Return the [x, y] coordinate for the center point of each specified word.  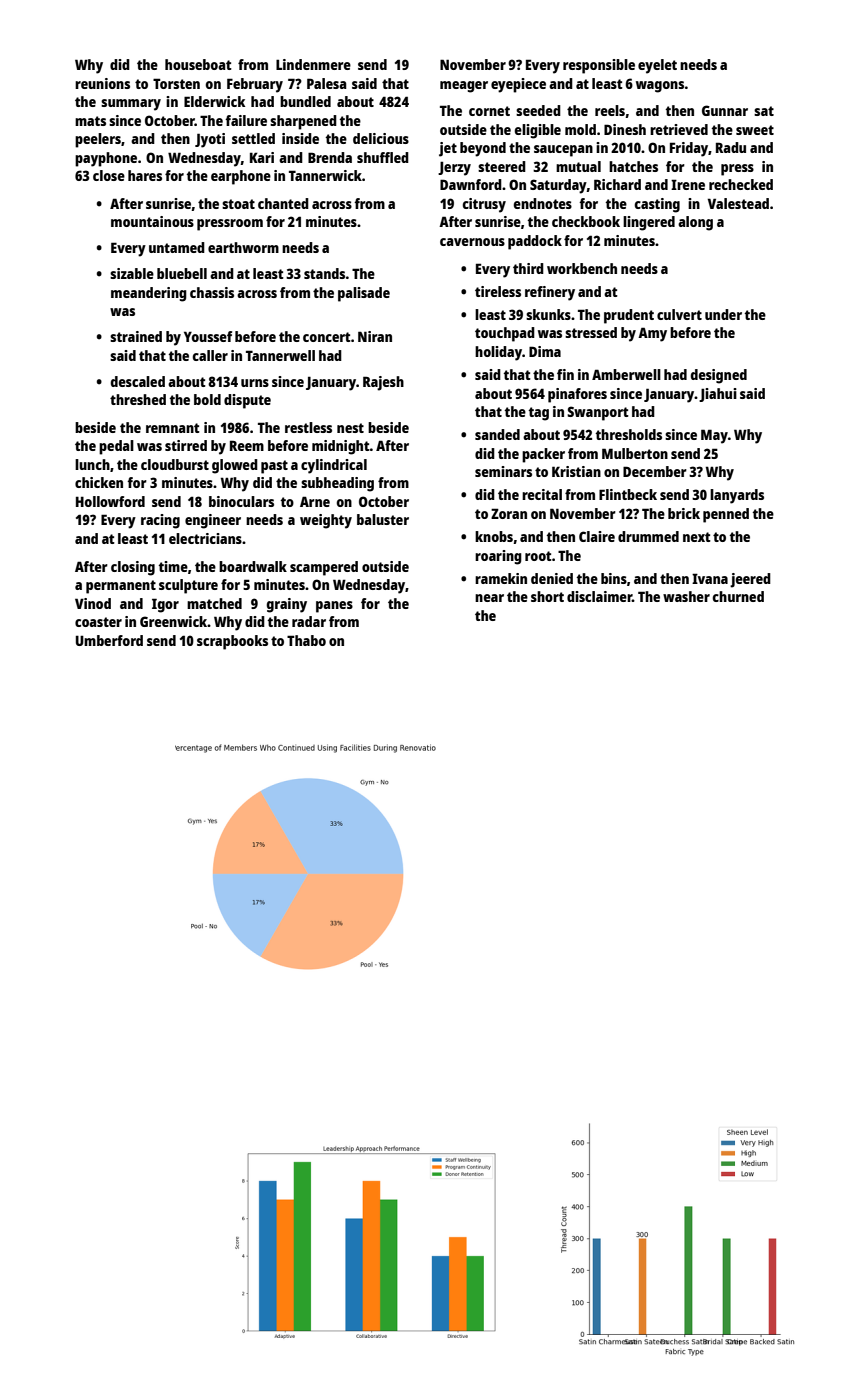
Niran [375, 336]
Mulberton [635, 453]
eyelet [657, 66]
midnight [341, 447]
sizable [132, 273]
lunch [92, 464]
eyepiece [518, 85]
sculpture [188, 586]
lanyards [737, 496]
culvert [679, 314]
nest [350, 428]
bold [207, 399]
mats [90, 121]
